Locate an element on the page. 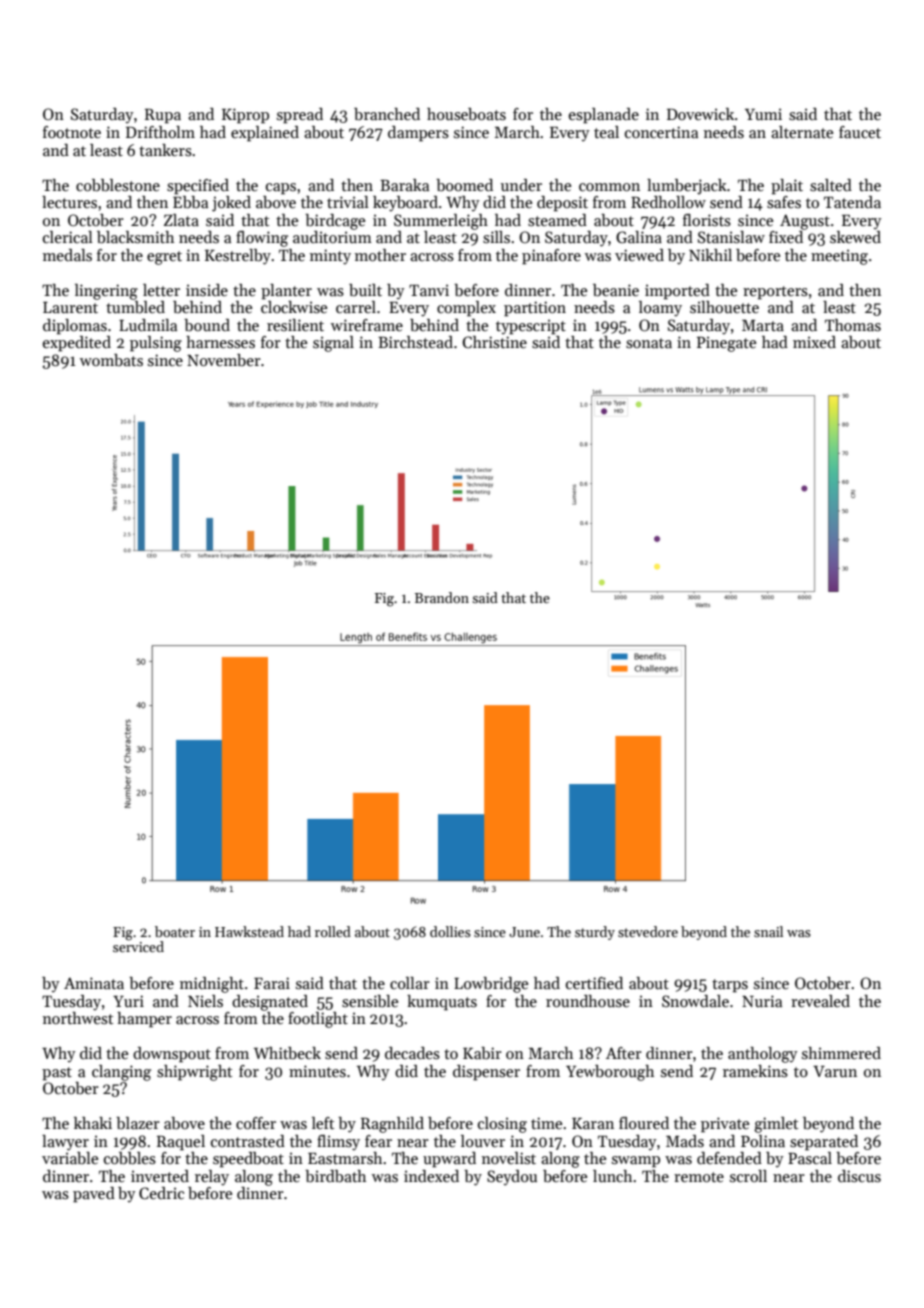 This page has width=924, height=1308. snail is located at coordinates (768, 931).
